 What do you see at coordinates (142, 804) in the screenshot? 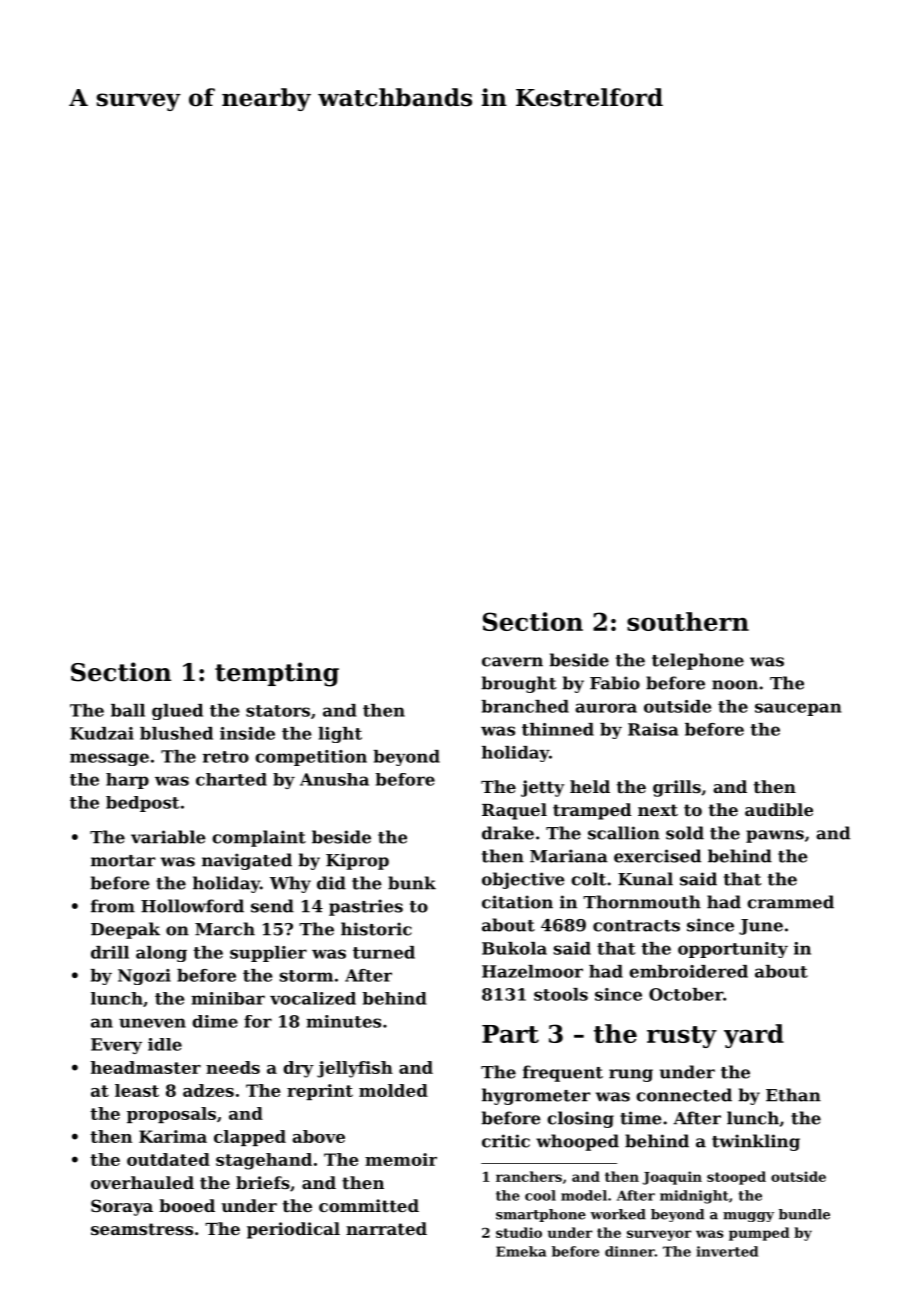
I see `bedpost` at bounding box center [142, 804].
